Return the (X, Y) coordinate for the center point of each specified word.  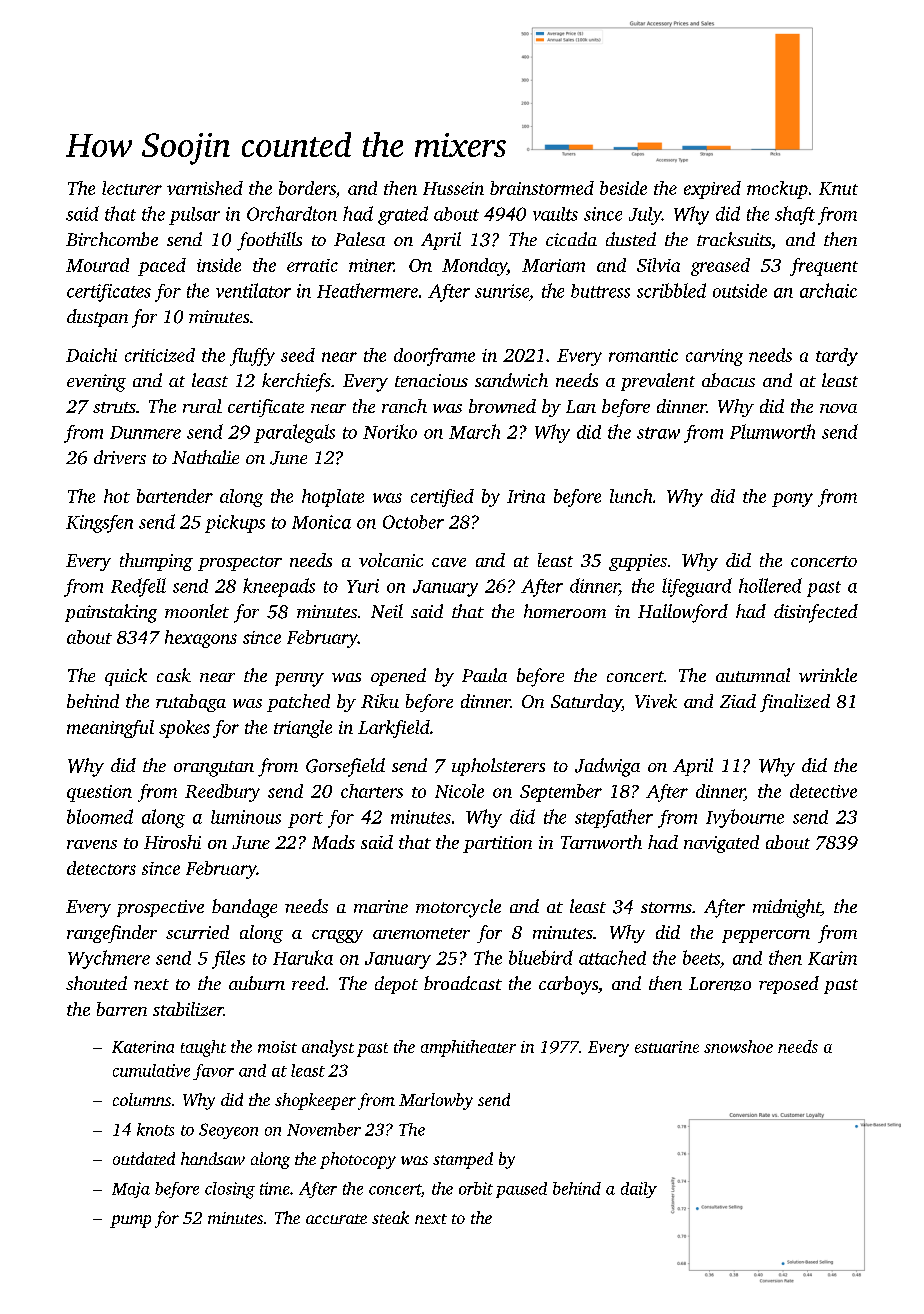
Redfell (138, 587)
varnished (205, 188)
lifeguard (697, 587)
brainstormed (542, 188)
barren (122, 1009)
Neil (387, 611)
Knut (838, 188)
